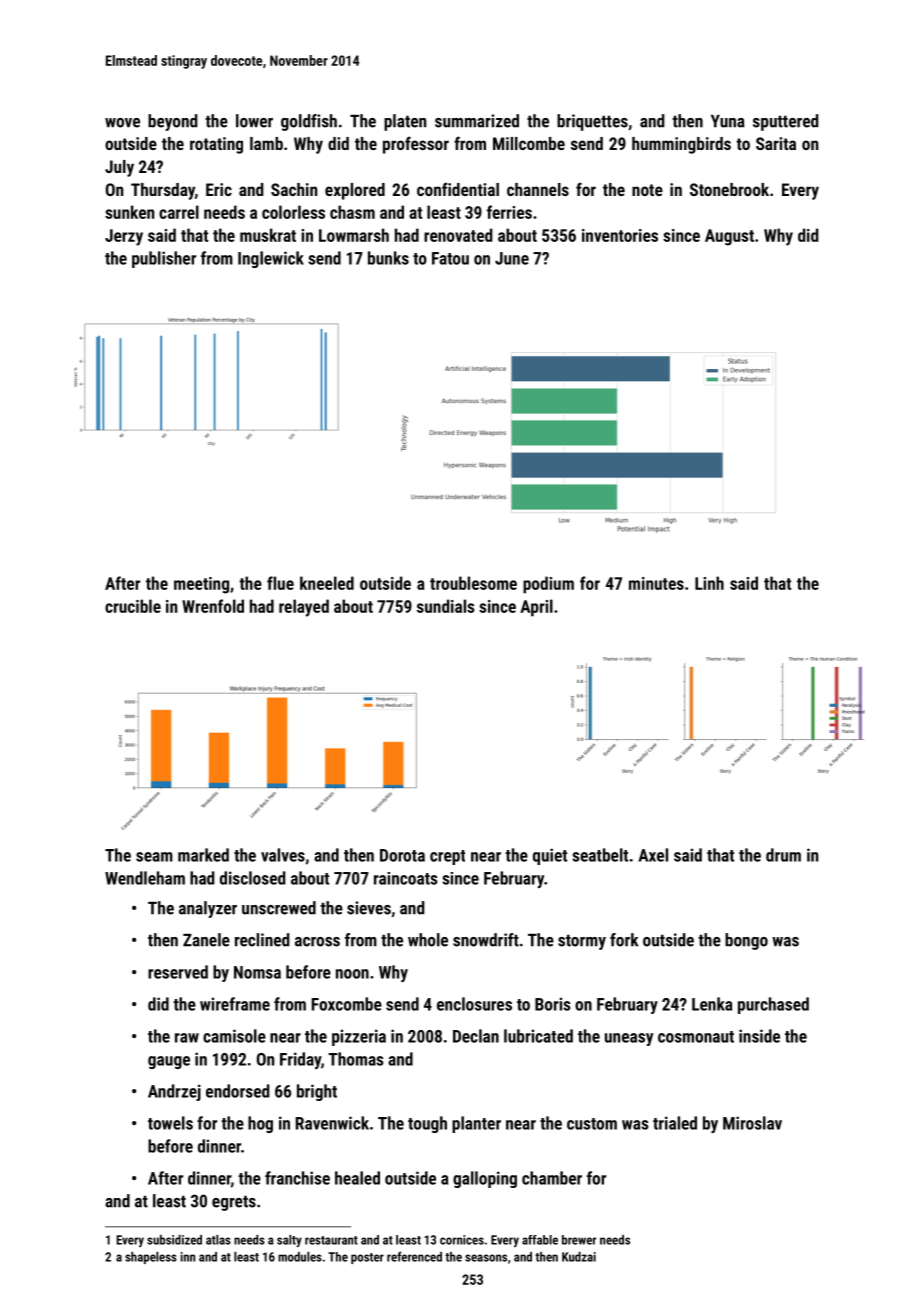 This page has width=924, height=1308. What do you see at coordinates (367, 1258) in the page?
I see `poster` at bounding box center [367, 1258].
